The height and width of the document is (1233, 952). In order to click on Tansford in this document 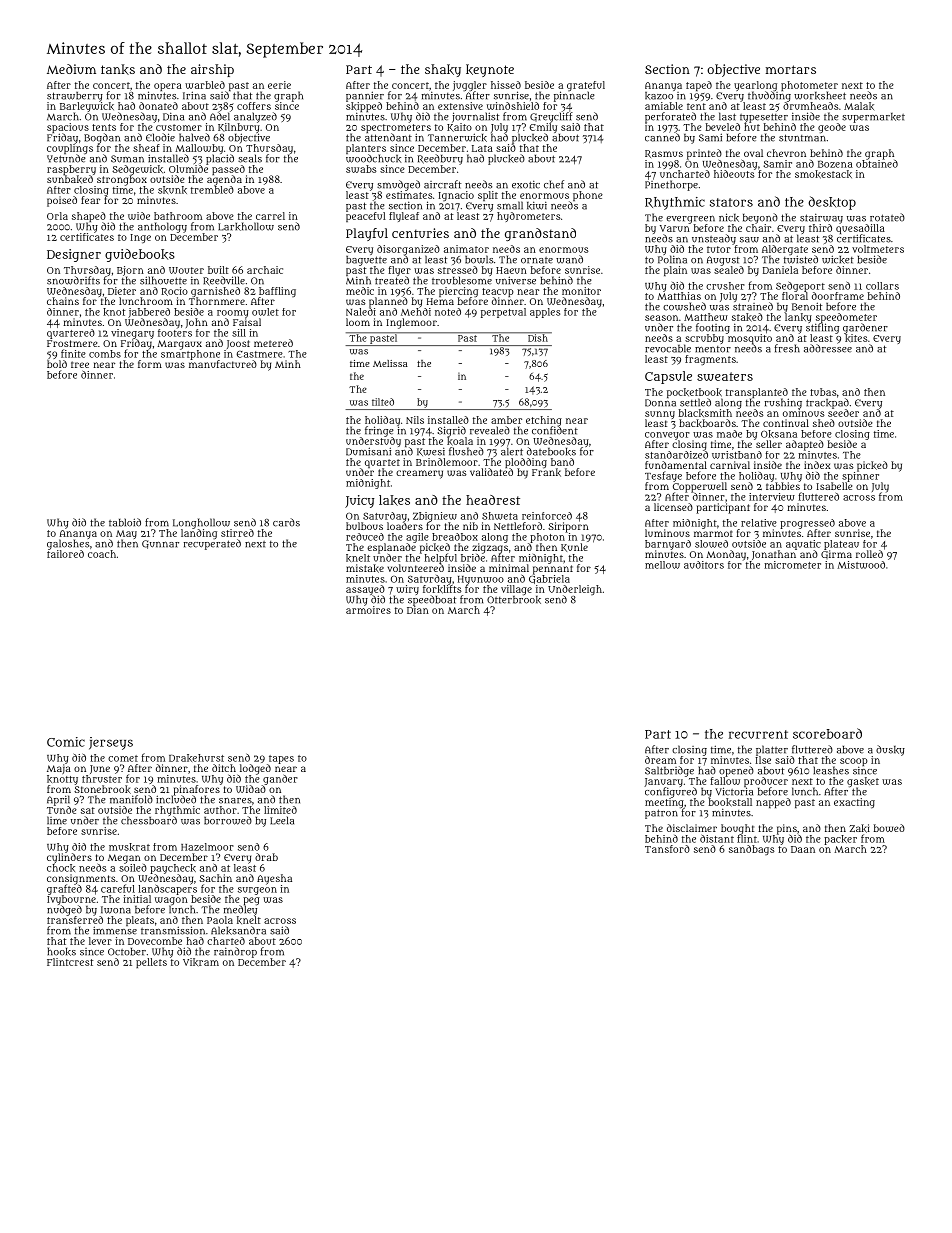, I will do `click(667, 849)`.
